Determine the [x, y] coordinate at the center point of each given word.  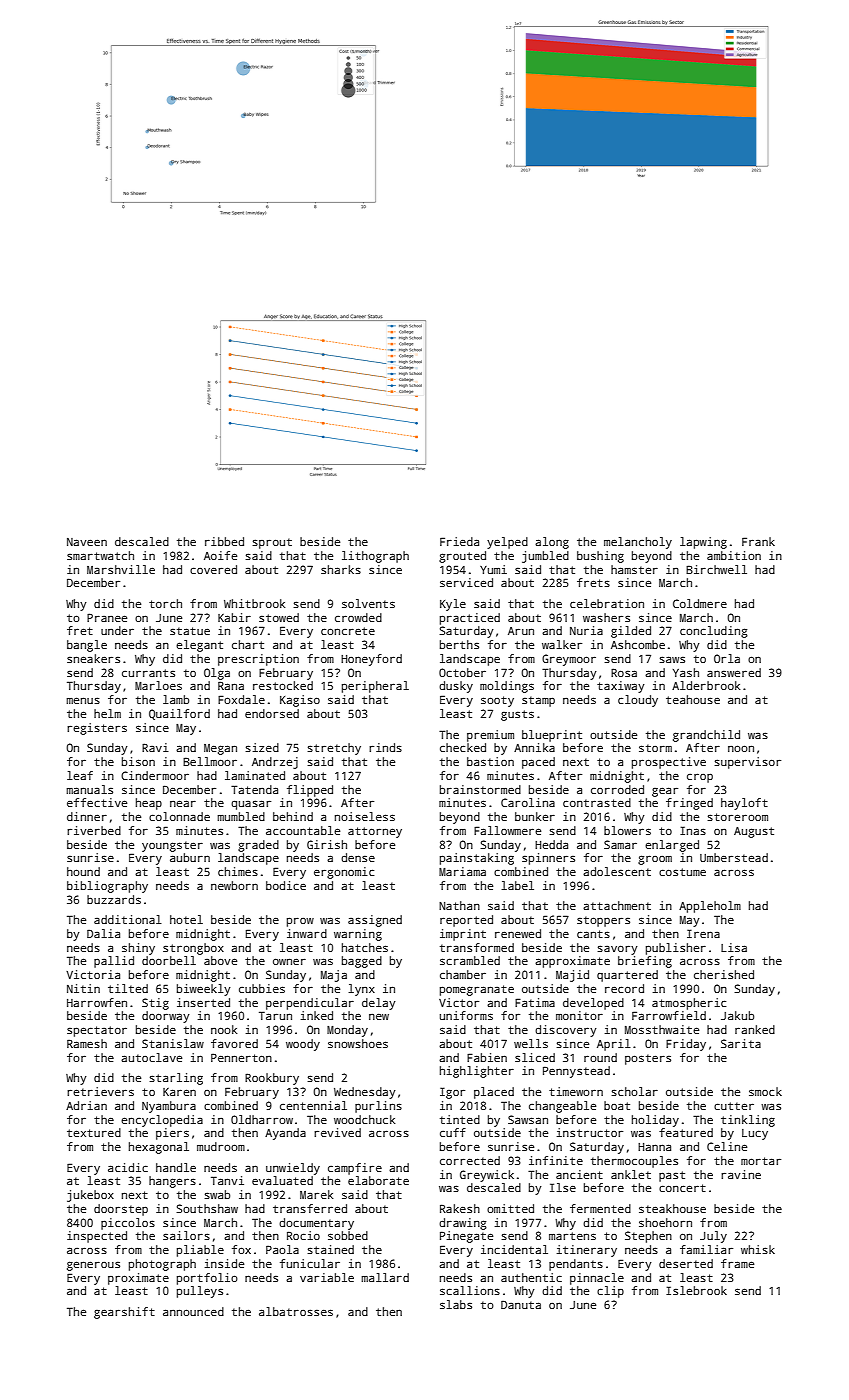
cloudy [638, 701]
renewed [518, 933]
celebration [607, 603]
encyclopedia [162, 1121]
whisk [758, 1249]
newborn [234, 885]
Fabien [487, 1057]
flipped [310, 791]
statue [190, 631]
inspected [97, 1237]
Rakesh [460, 1208]
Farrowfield [669, 1015]
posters [648, 1059]
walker [562, 644]
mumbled [241, 816]
